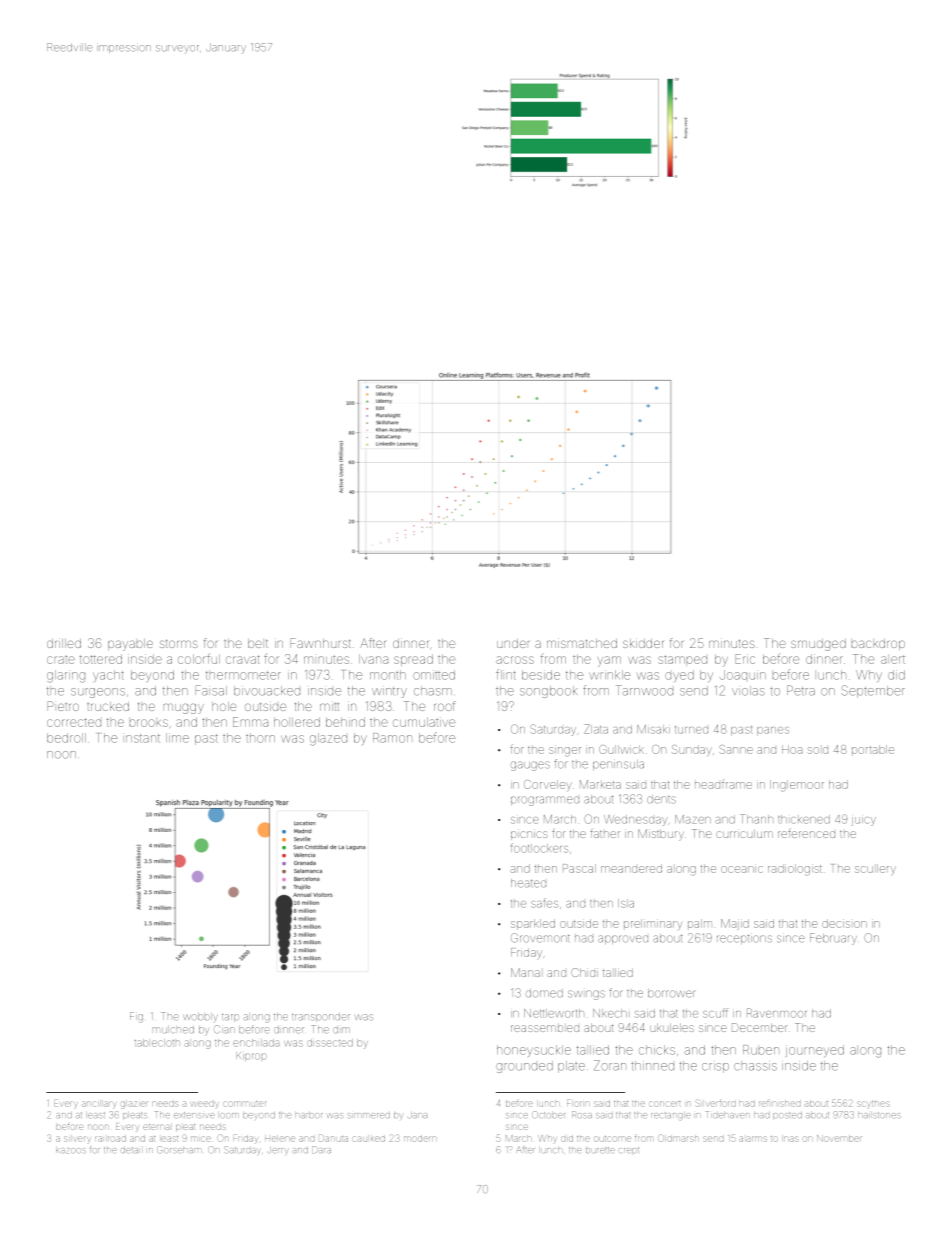 This screenshot has height=1233, width=952. Describe the element at coordinates (230, 1018) in the screenshot. I see `tarp` at that location.
